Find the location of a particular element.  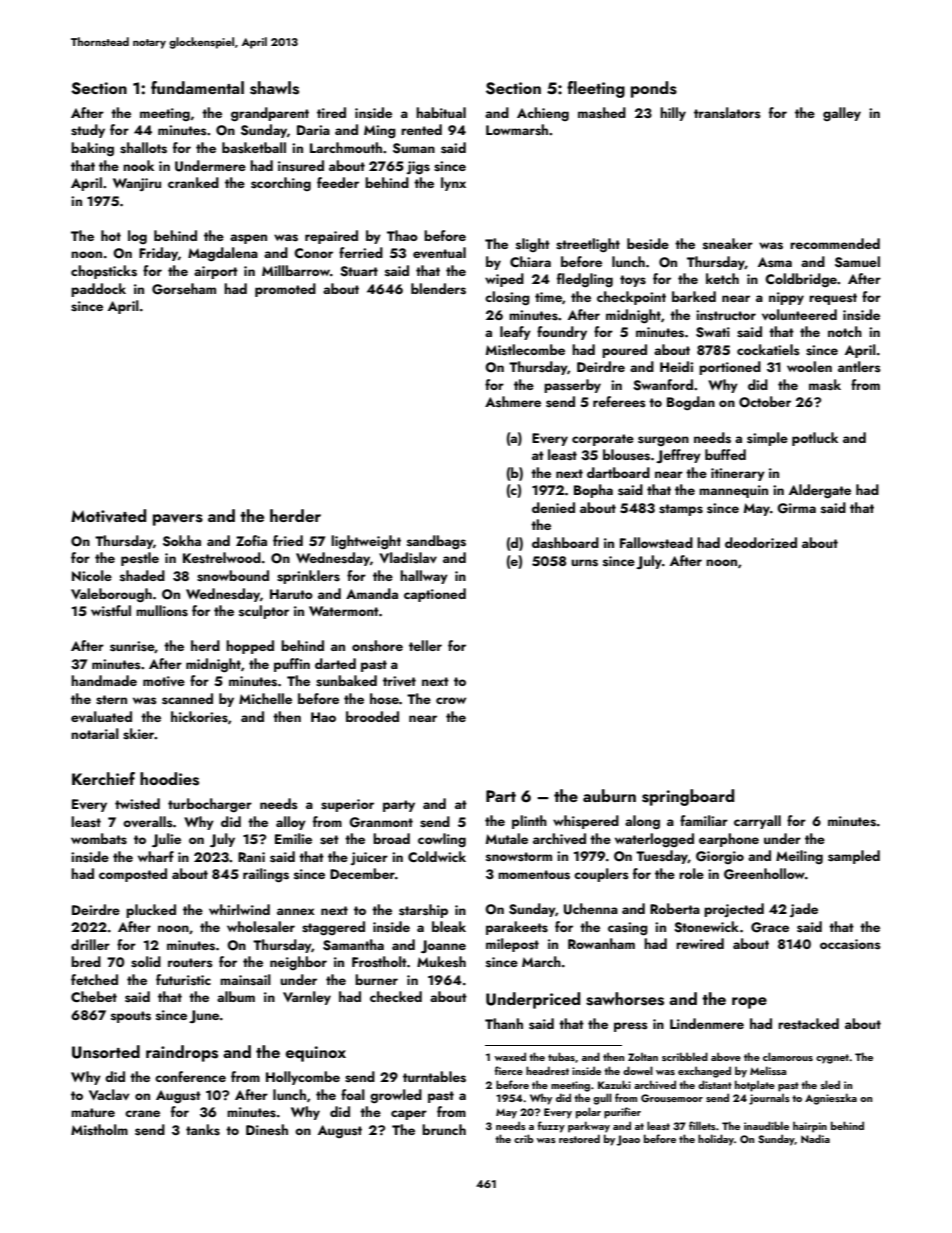

whirlwind is located at coordinates (239, 909).
